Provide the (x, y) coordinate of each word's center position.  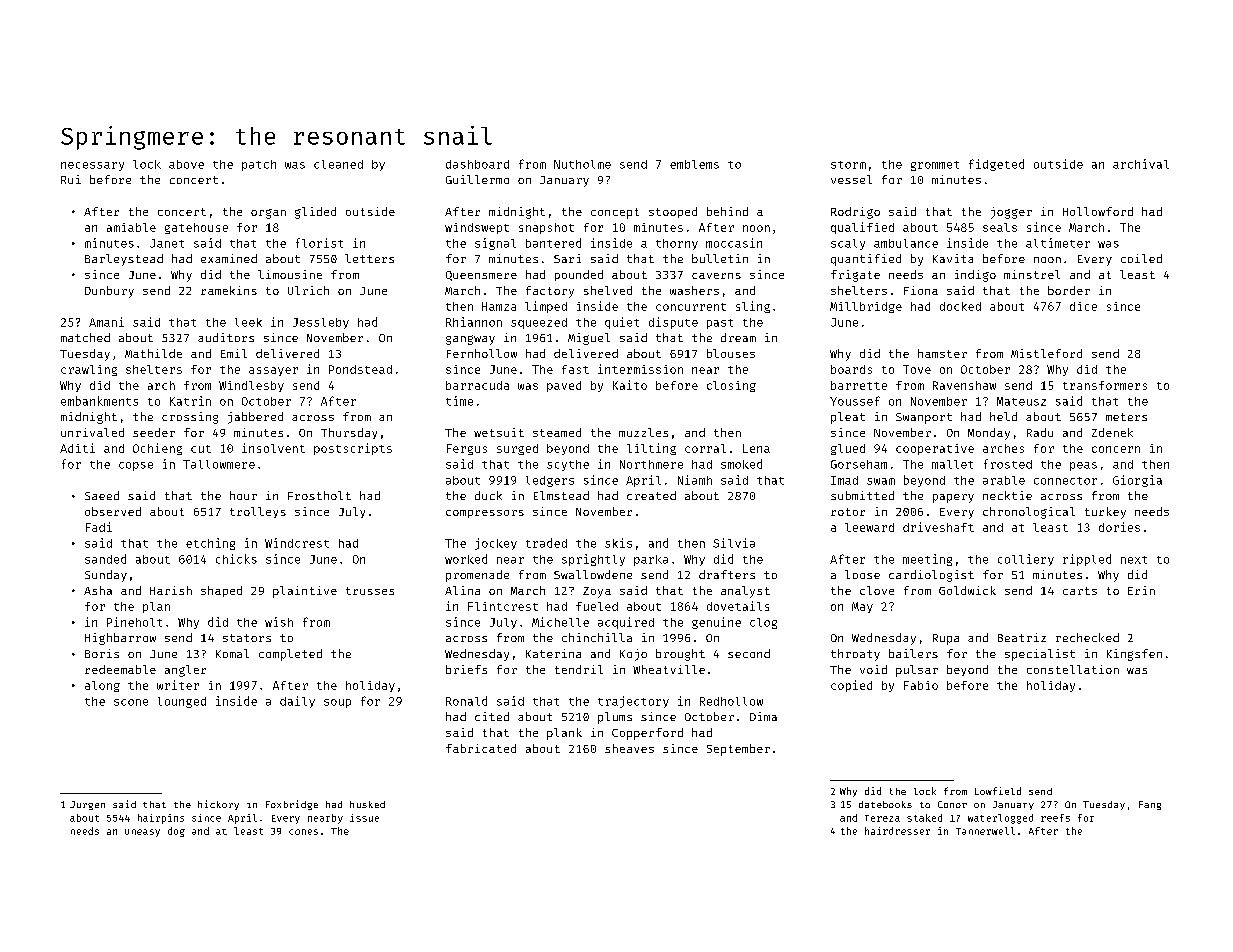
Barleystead (124, 260)
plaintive (305, 592)
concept (615, 213)
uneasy (142, 833)
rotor (848, 512)
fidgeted (996, 165)
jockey (496, 544)
